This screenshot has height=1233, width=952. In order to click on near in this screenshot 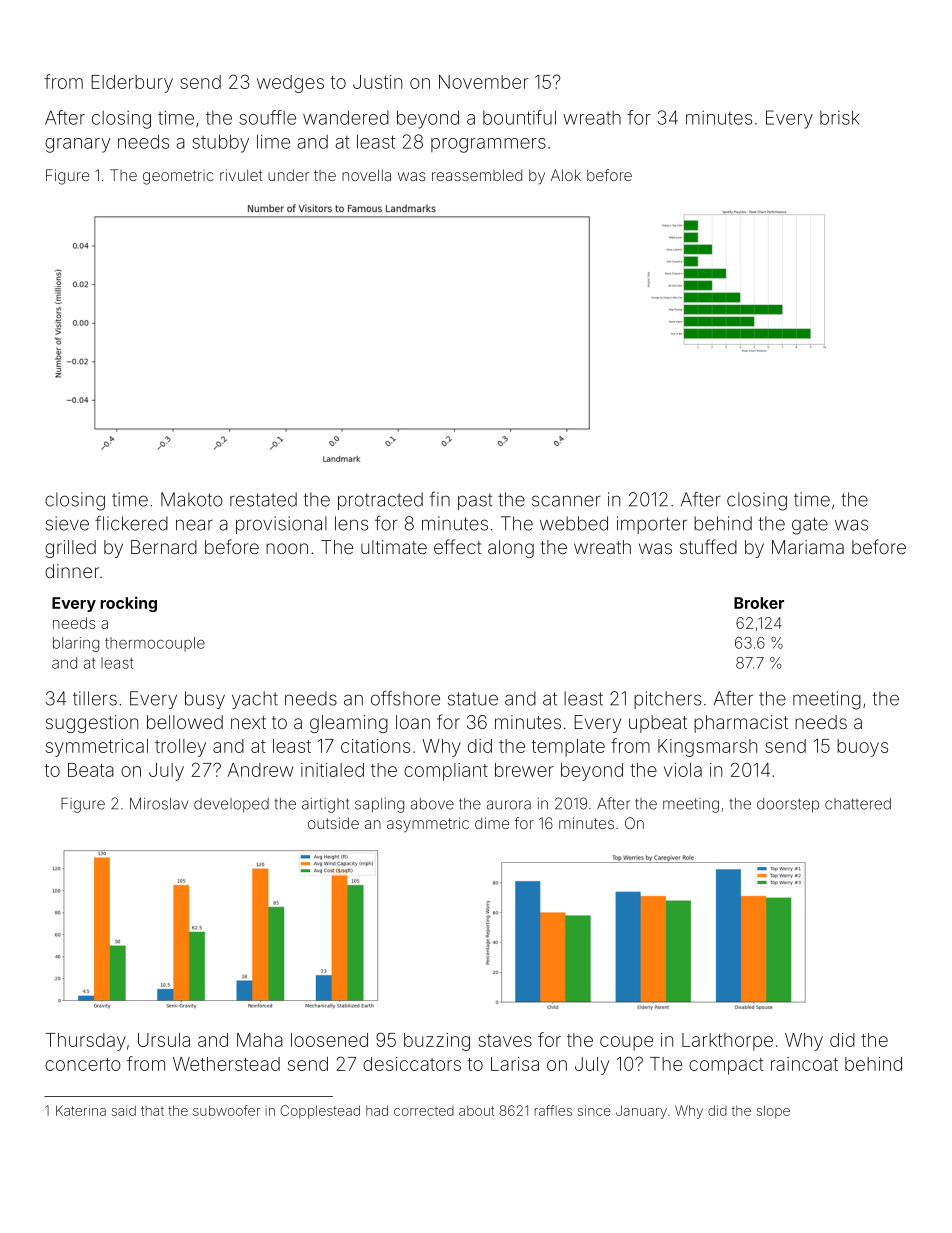, I will do `click(194, 525)`.
